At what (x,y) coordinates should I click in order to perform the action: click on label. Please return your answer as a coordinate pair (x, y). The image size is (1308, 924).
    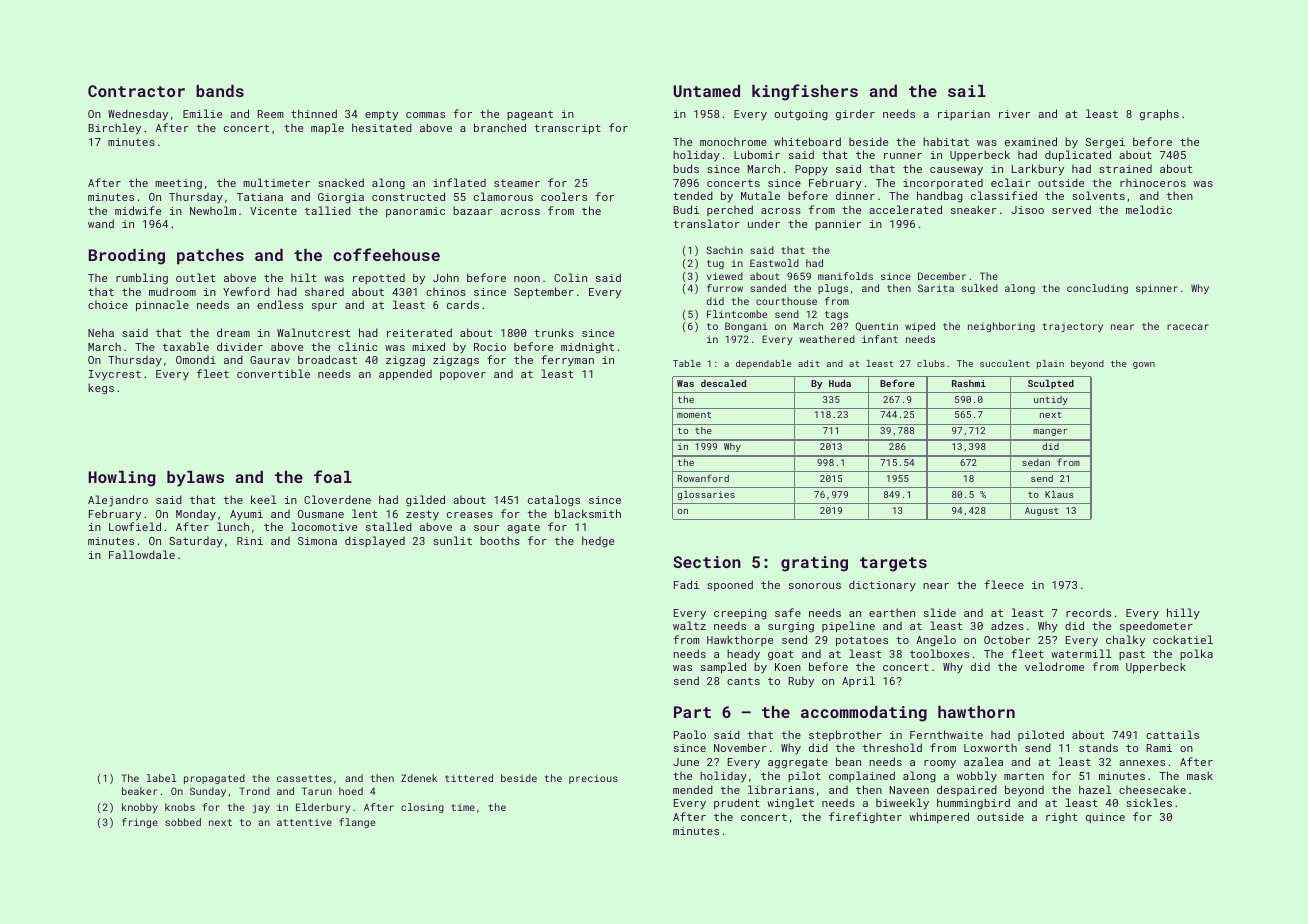
    Looking at the image, I should click on (162, 778).
